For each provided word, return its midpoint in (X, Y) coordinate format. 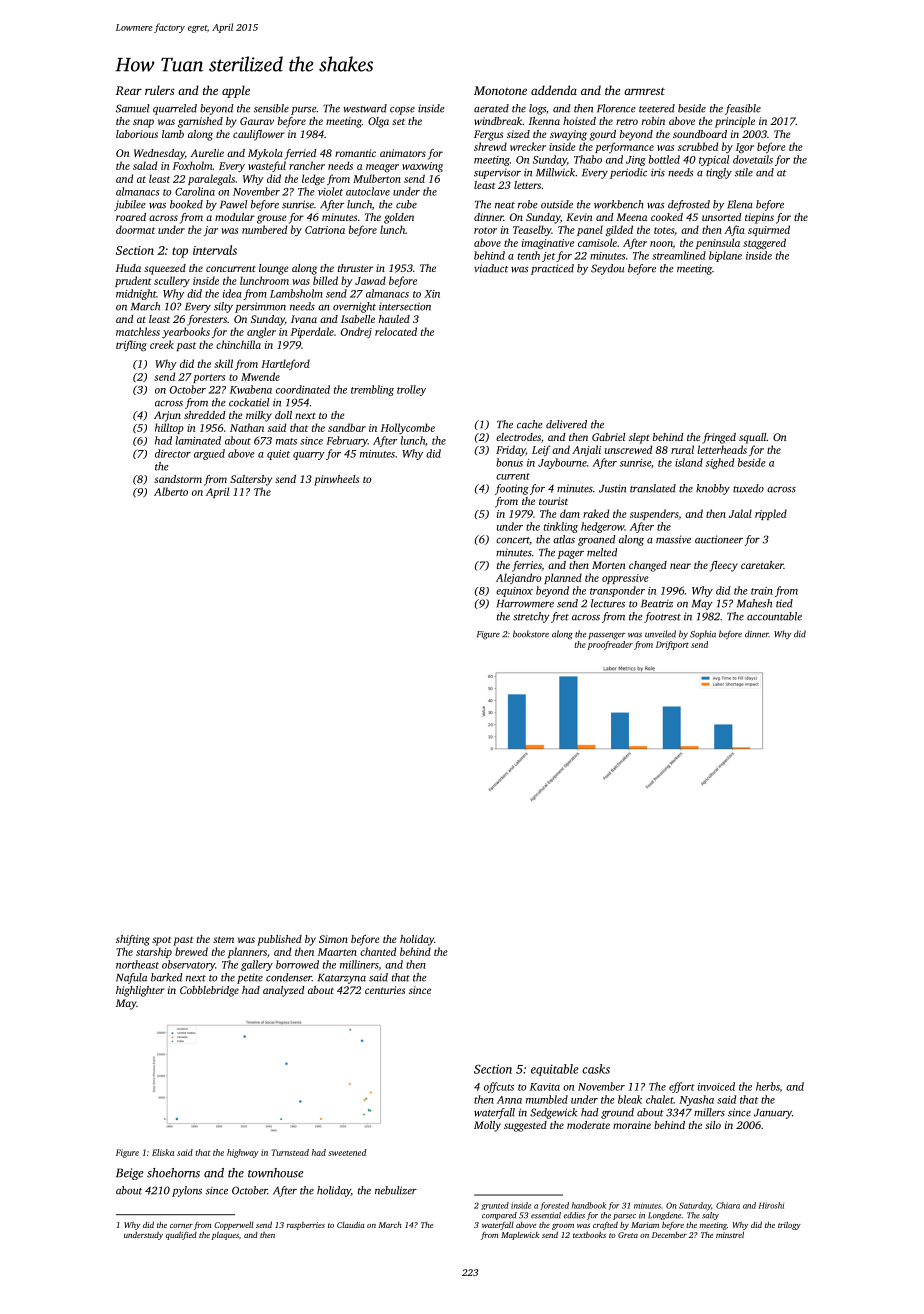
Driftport (672, 645)
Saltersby (251, 480)
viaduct (491, 268)
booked (186, 204)
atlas (564, 539)
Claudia (351, 1224)
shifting (133, 940)
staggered (764, 244)
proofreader (610, 645)
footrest (662, 617)
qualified (181, 1236)
